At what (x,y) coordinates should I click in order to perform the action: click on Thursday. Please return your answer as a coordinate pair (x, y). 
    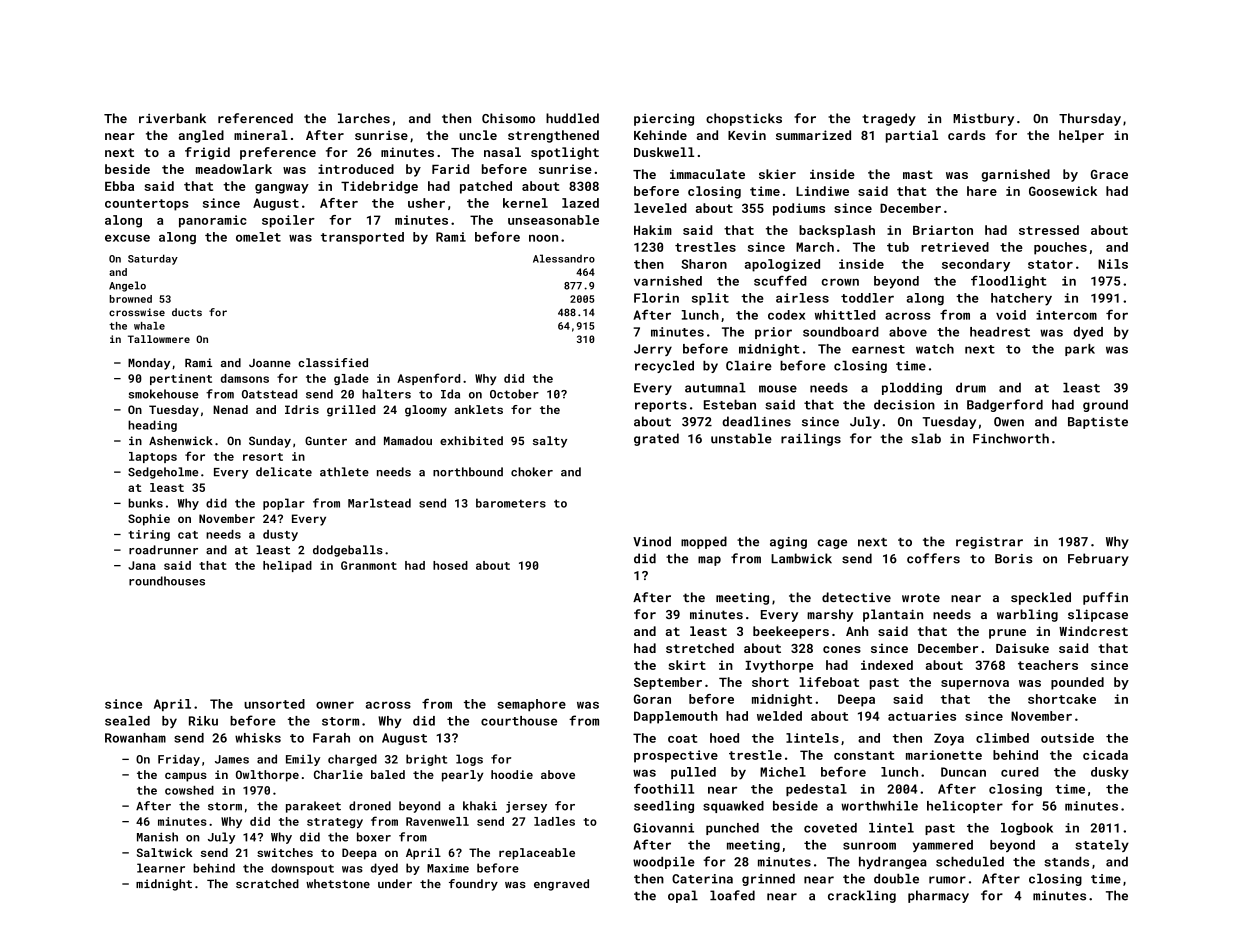
    Looking at the image, I should click on (1090, 119).
